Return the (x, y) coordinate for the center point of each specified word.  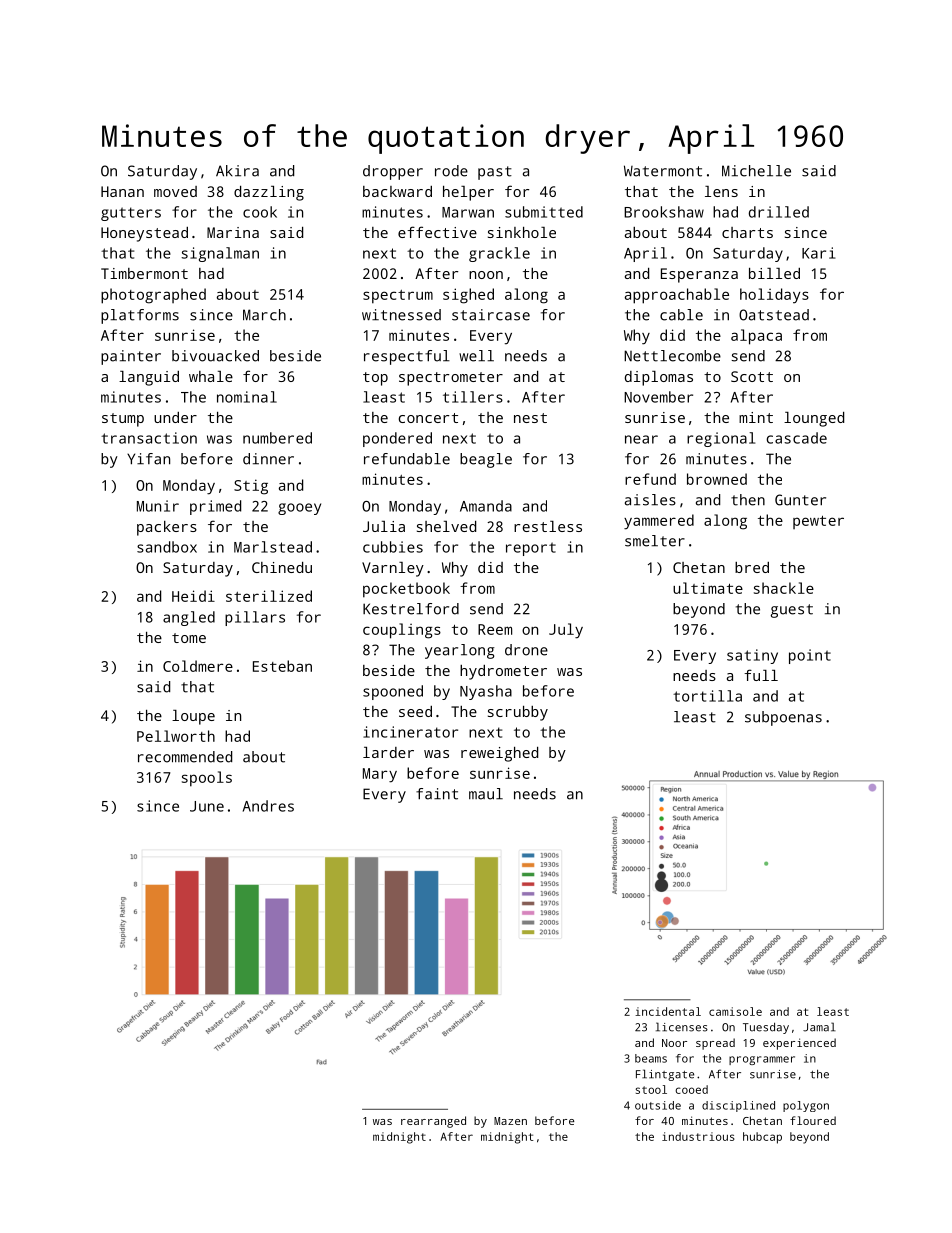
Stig (251, 487)
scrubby (518, 713)
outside (658, 1105)
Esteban (282, 666)
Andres (268, 806)
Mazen (510, 1121)
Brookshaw (664, 212)
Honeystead (144, 234)
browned (717, 479)
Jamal (819, 1027)
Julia (384, 526)
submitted (544, 212)
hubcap (762, 1138)
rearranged (433, 1122)
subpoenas (783, 718)
